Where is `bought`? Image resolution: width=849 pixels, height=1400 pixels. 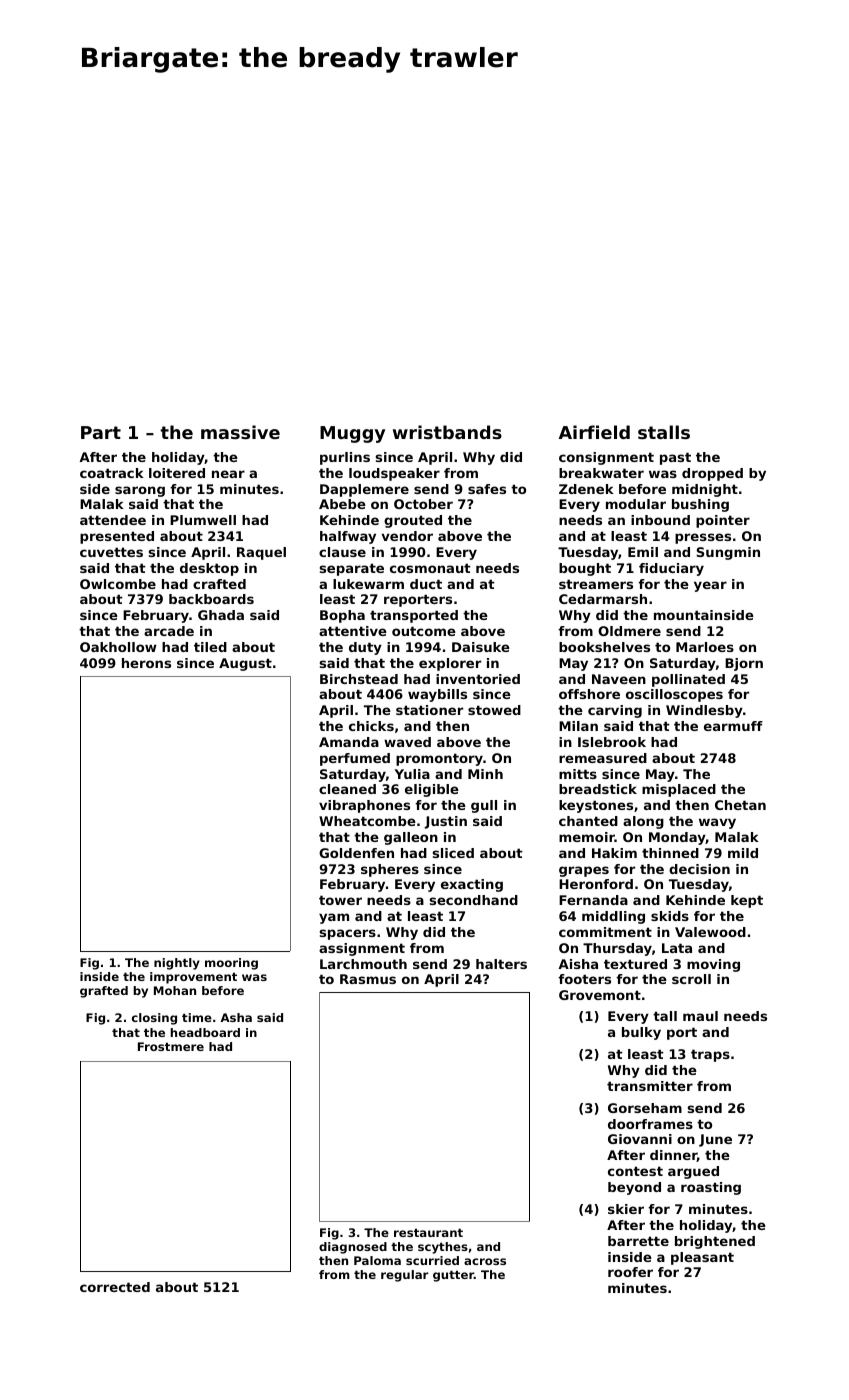 bought is located at coordinates (585, 569).
